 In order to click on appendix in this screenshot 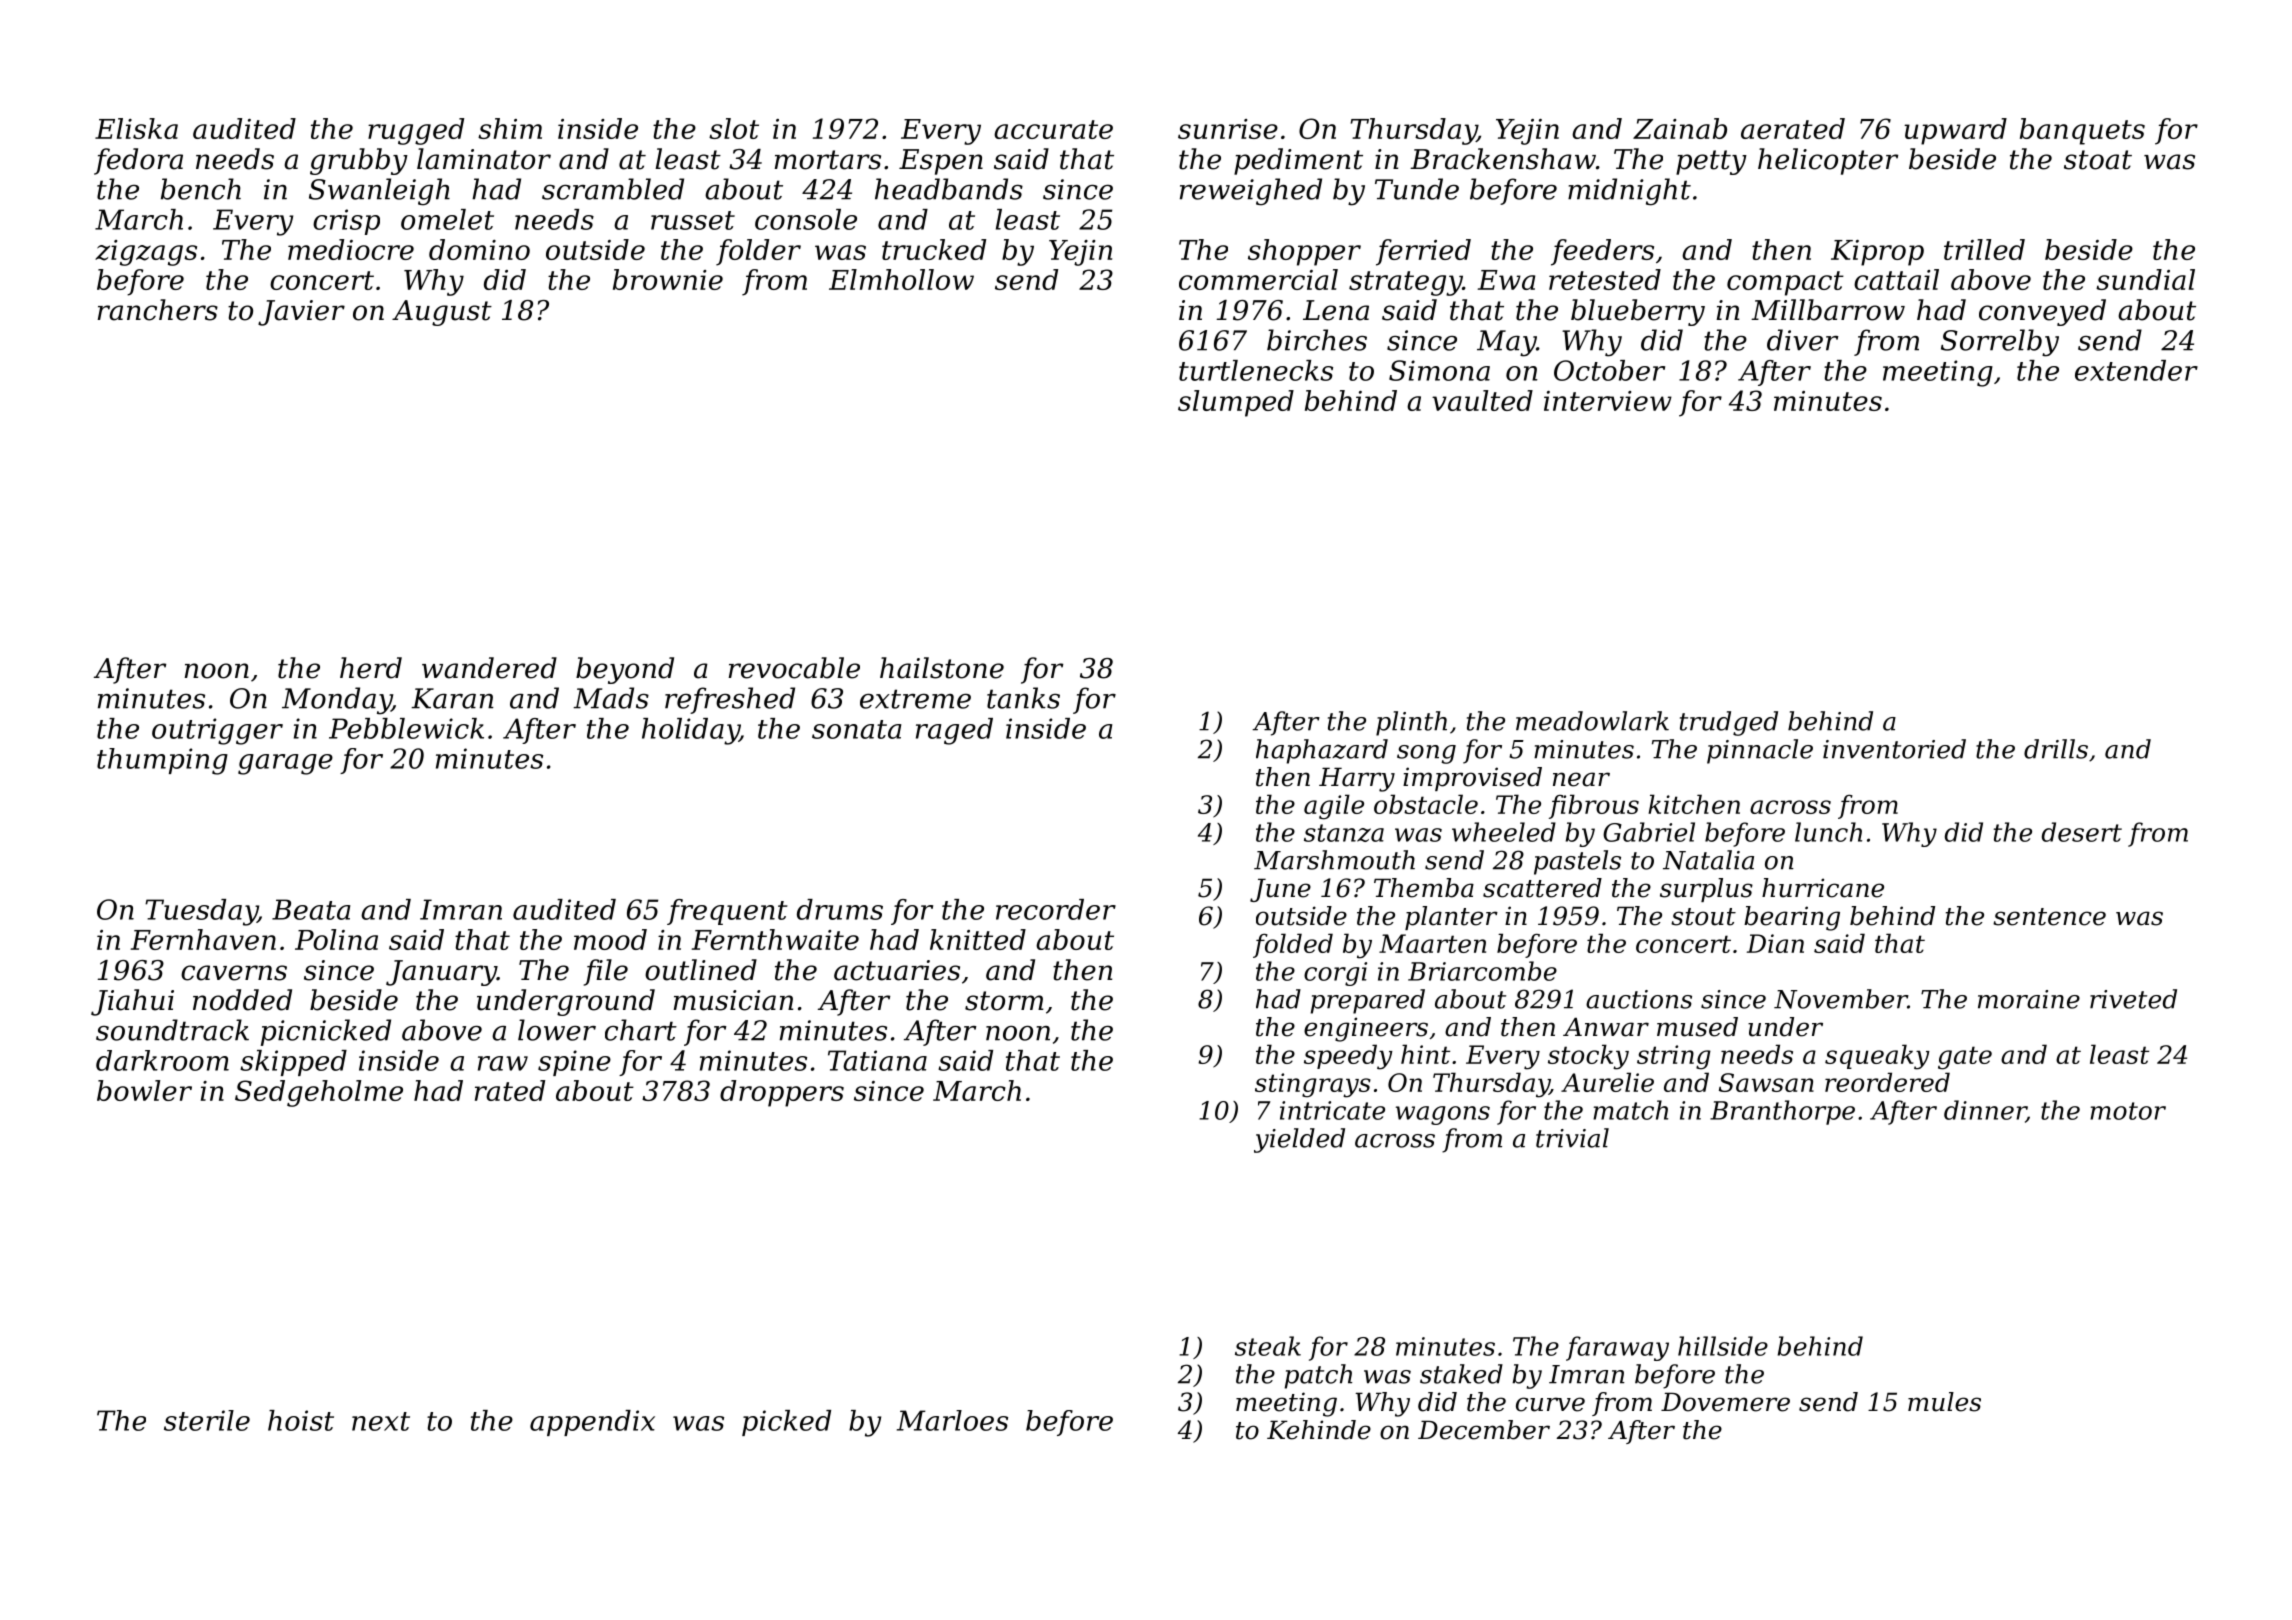, I will do `click(592, 1423)`.
